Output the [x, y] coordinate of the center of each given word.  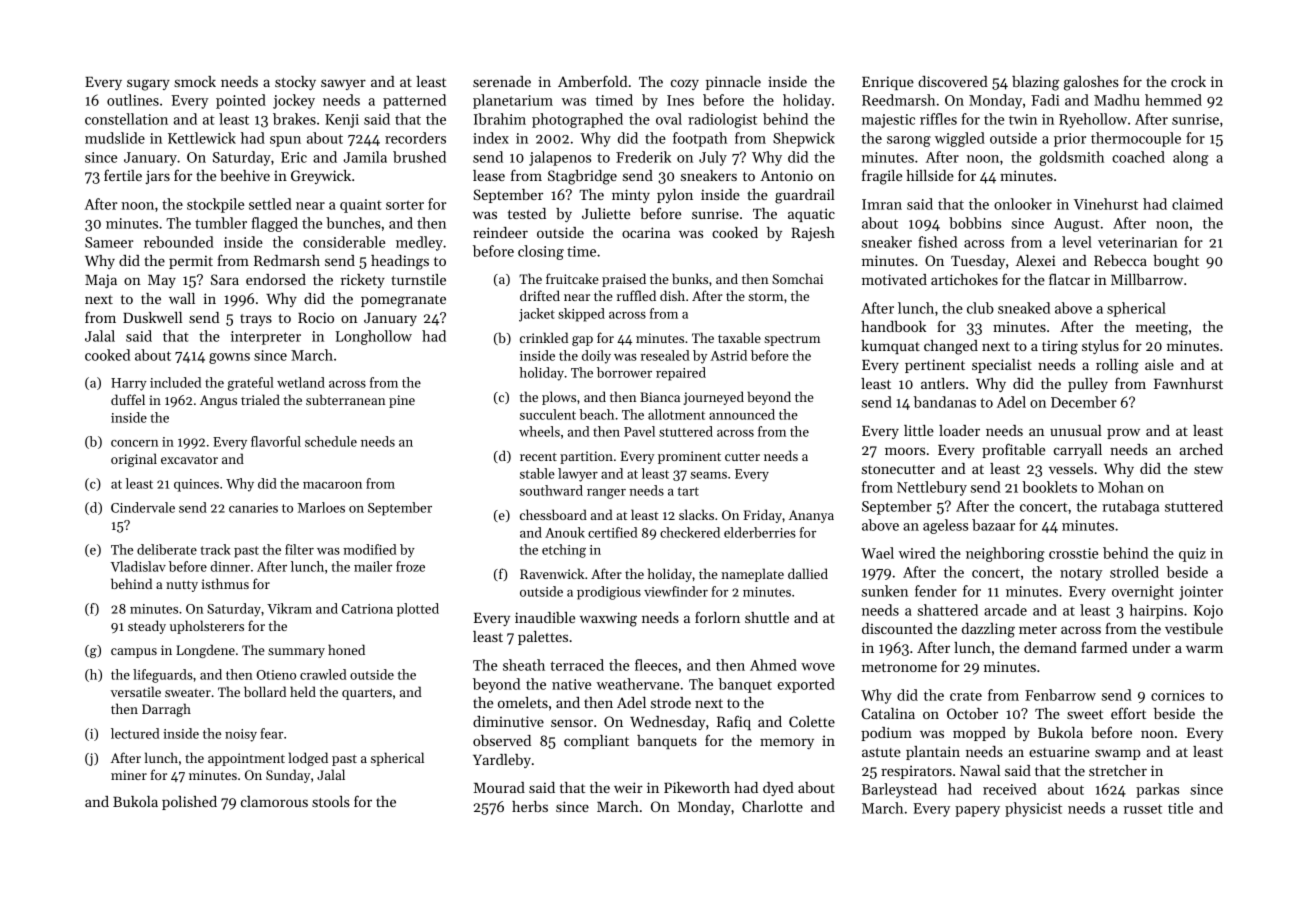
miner [129, 775]
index [491, 138]
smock [195, 81]
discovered [953, 81]
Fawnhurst [1188, 383]
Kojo [1208, 612]
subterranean [345, 399]
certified [613, 532]
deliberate [167, 549]
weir [628, 787]
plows [559, 398]
